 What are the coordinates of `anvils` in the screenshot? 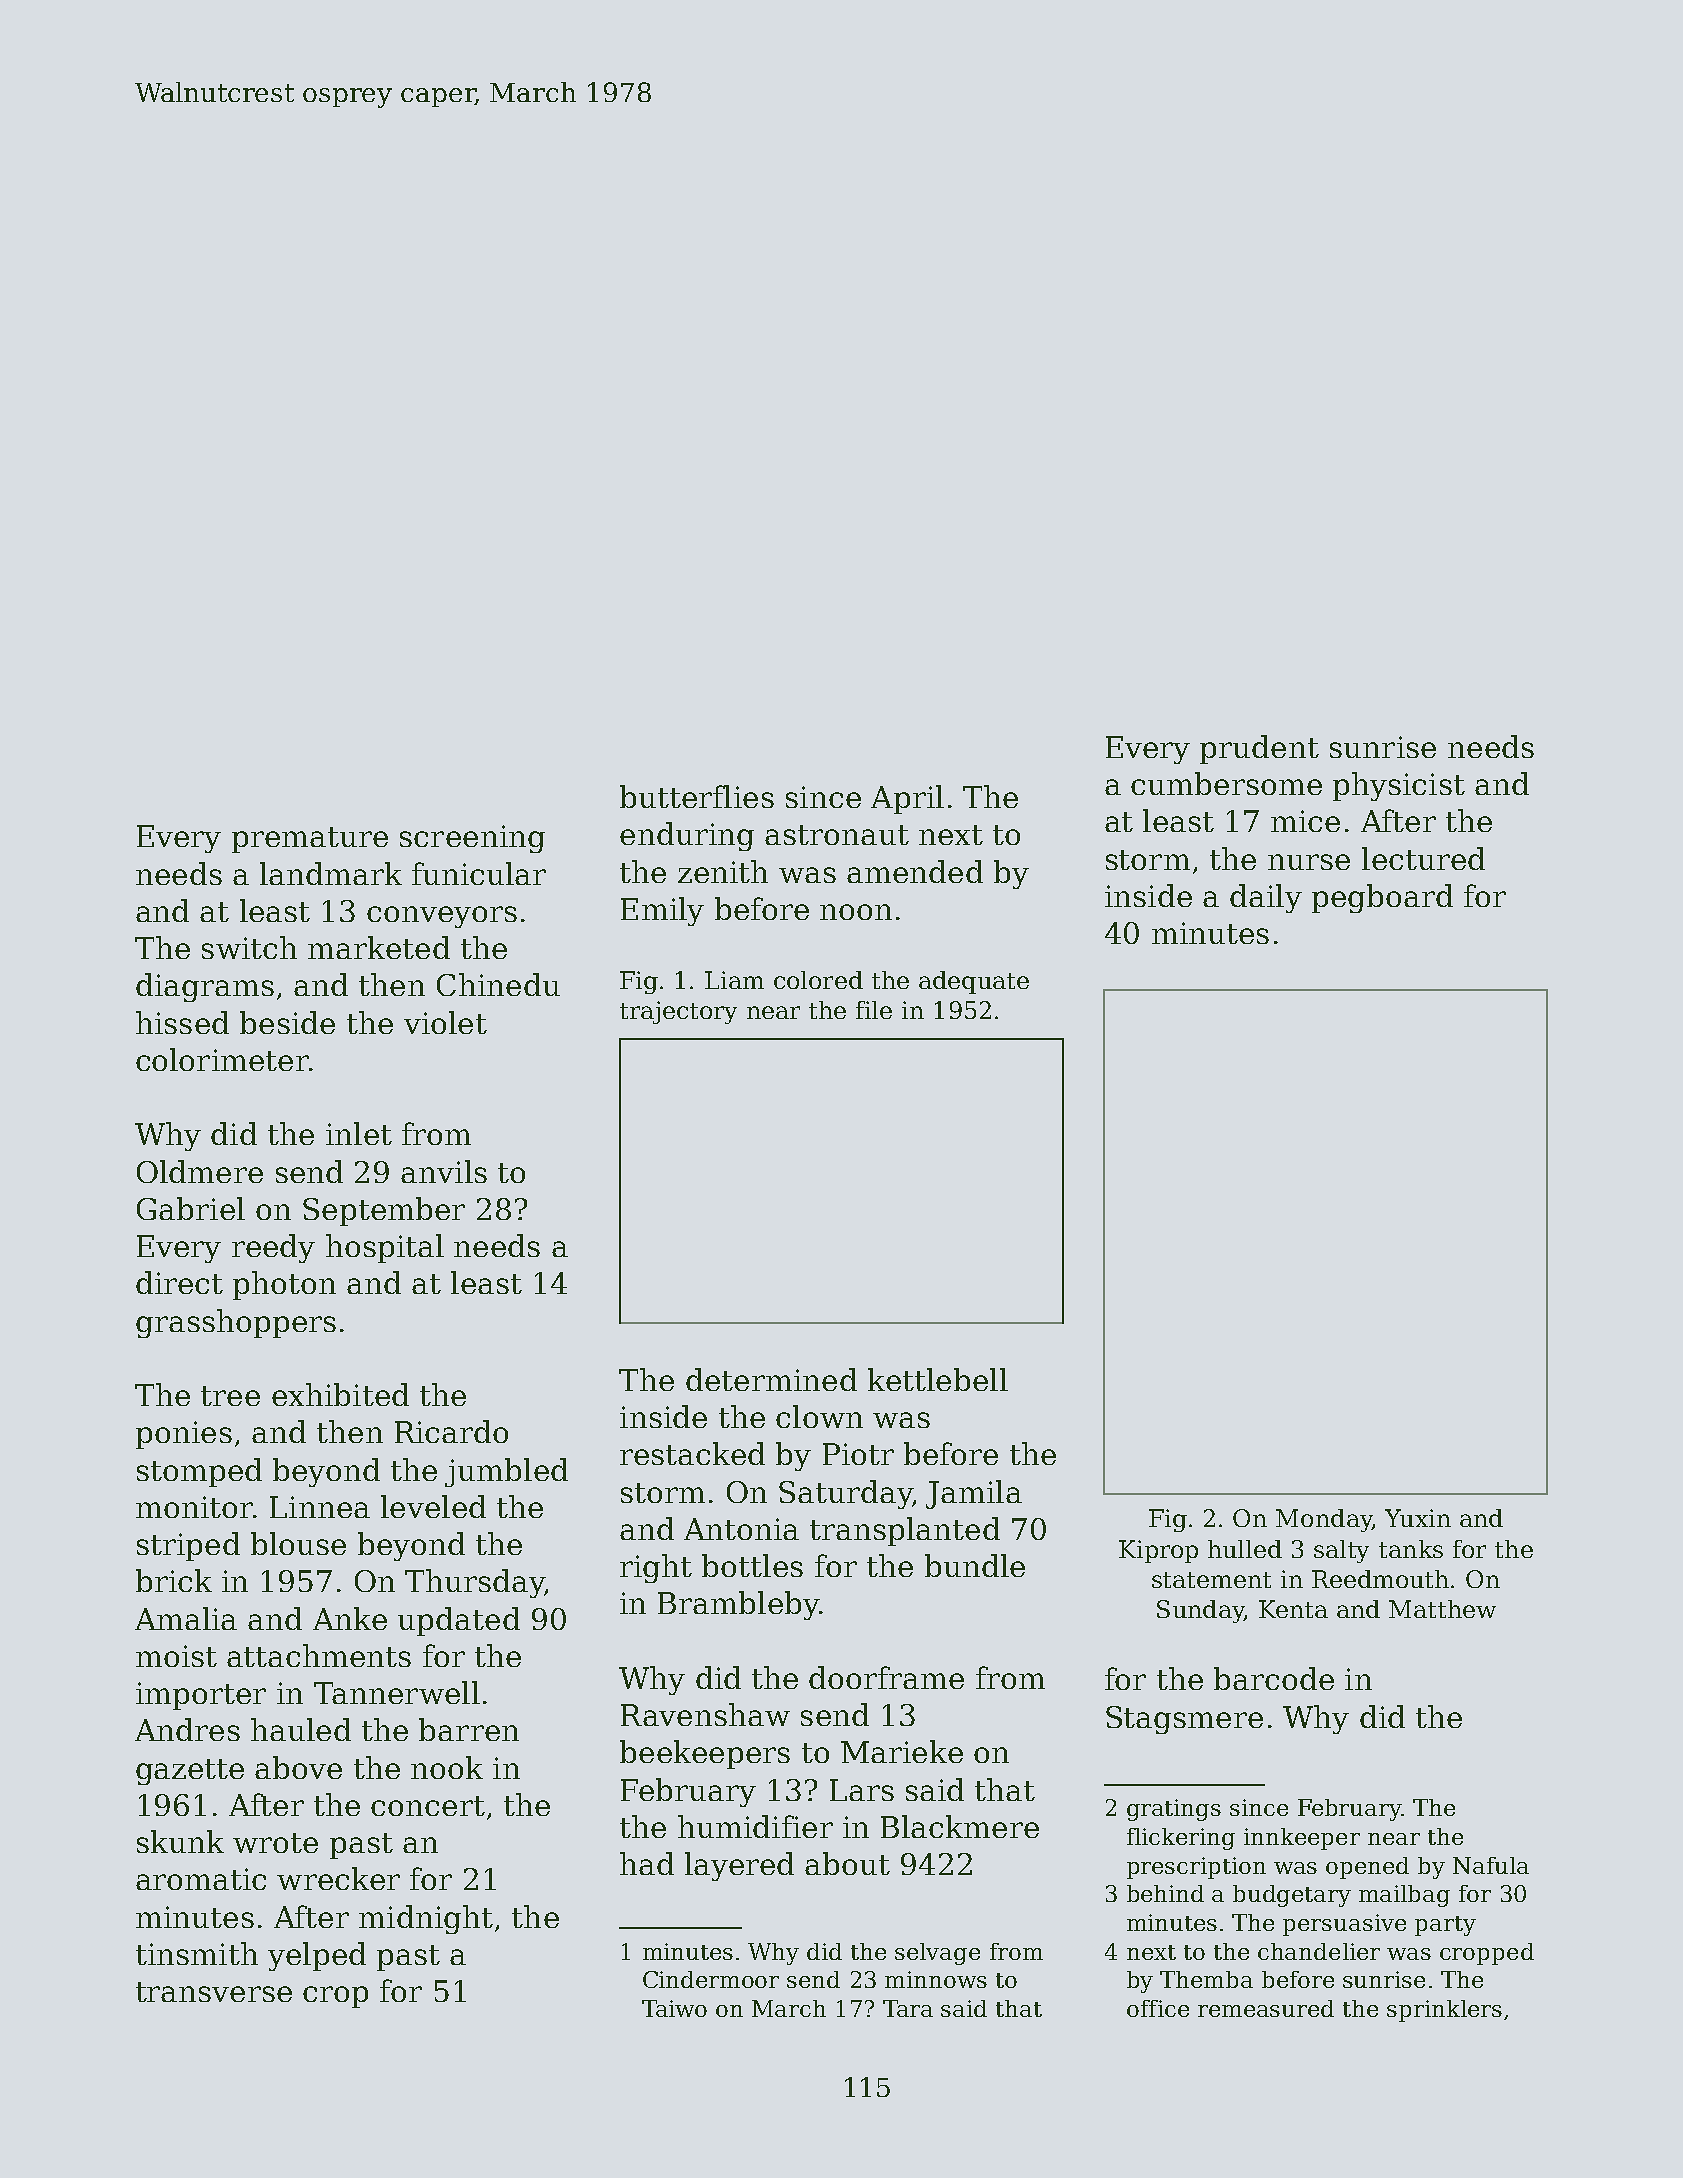 It's located at (444, 1171).
